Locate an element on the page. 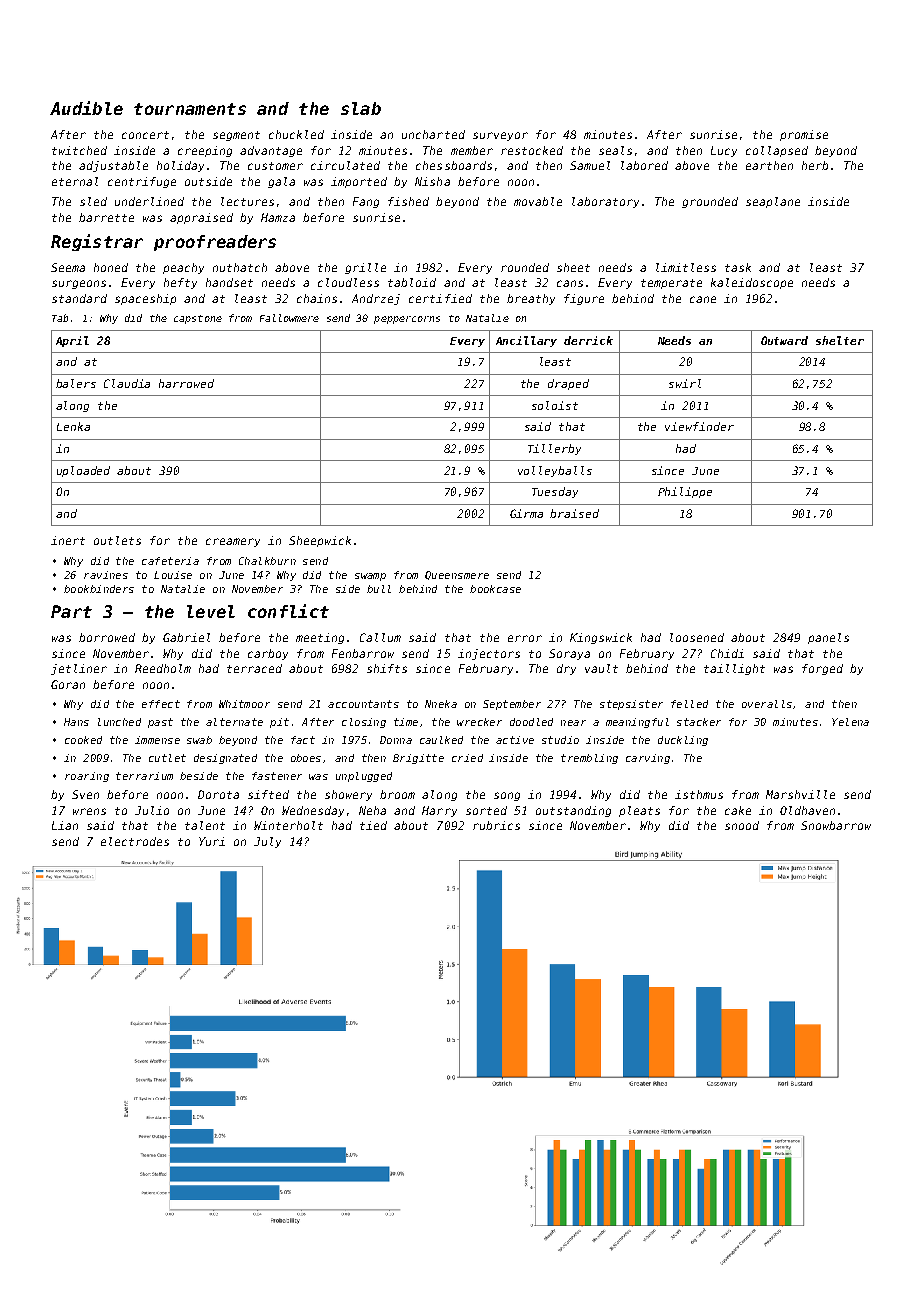  Tillerby is located at coordinates (554, 449).
